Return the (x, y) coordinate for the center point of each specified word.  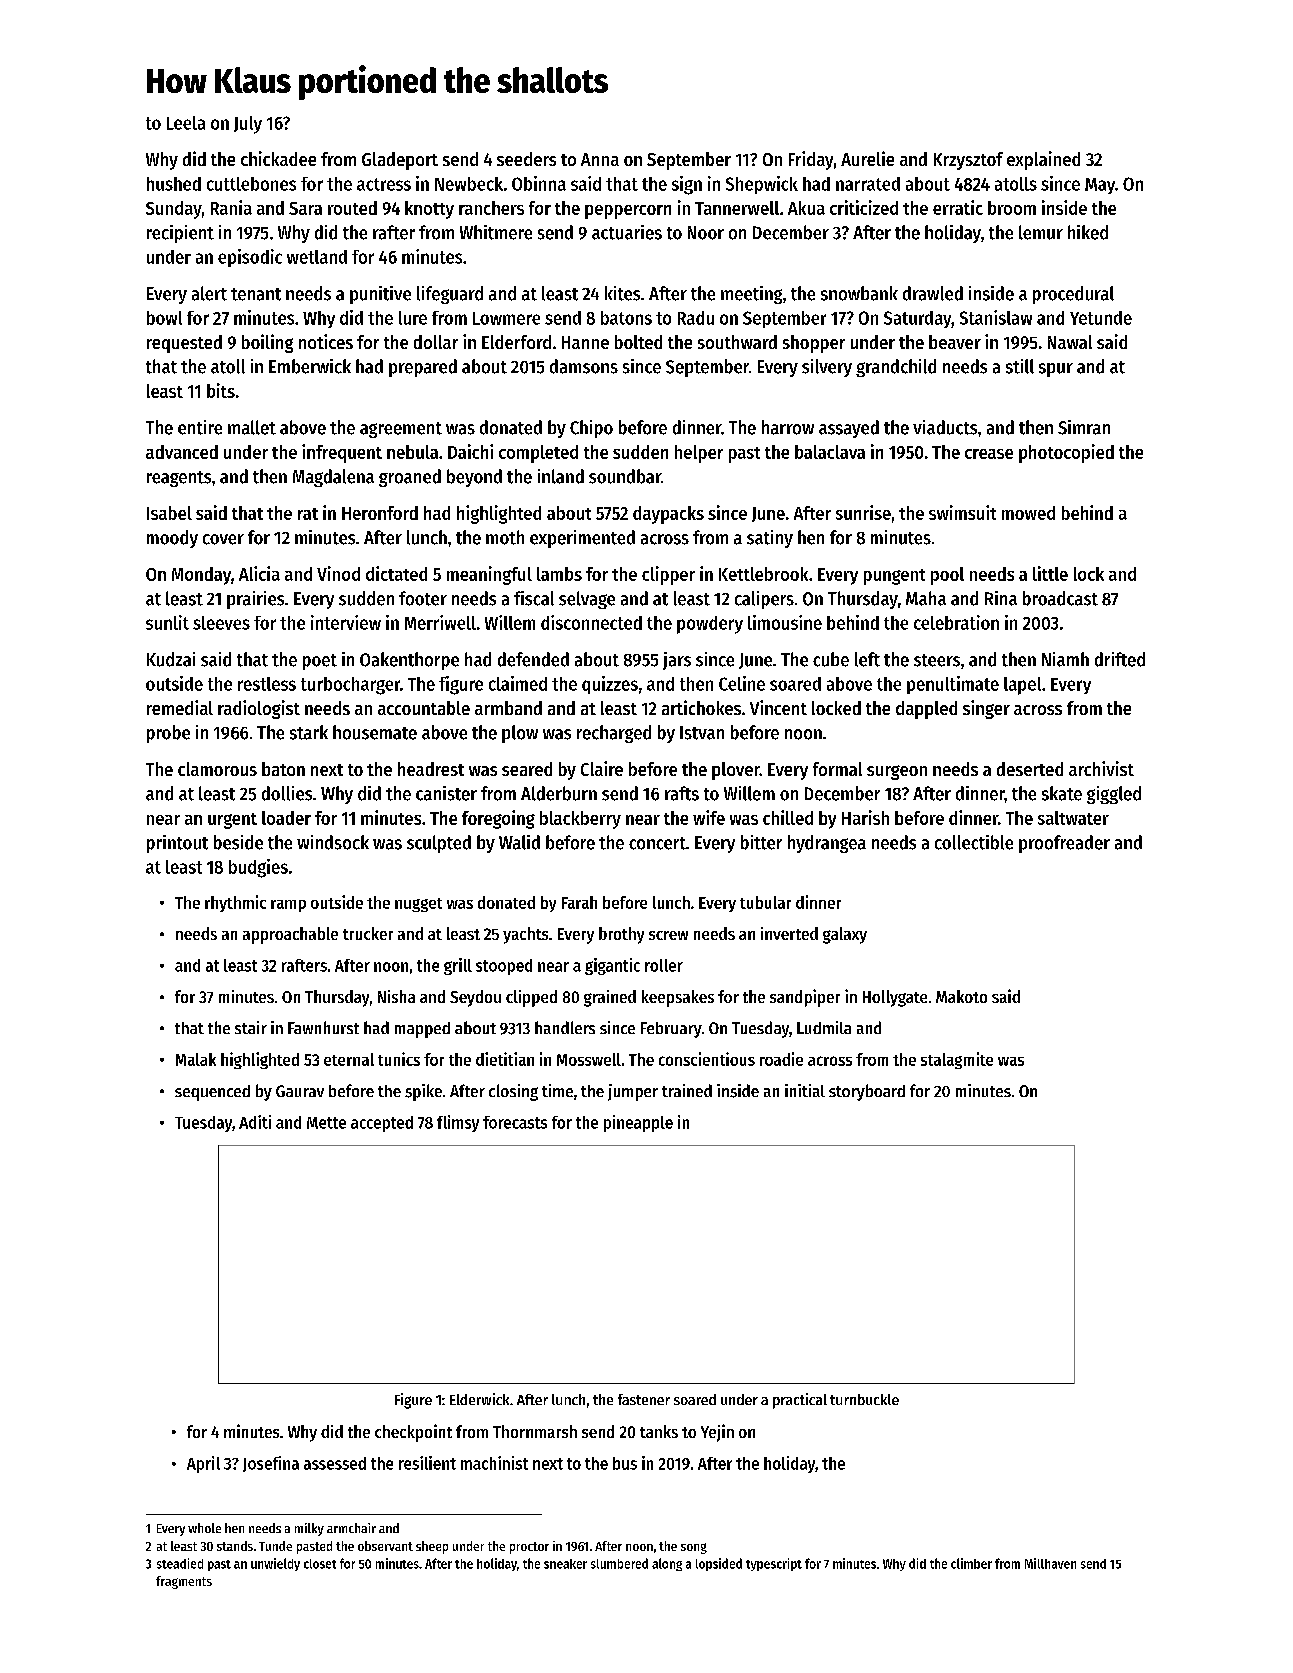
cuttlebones (251, 184)
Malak (196, 1059)
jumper (633, 1092)
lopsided (719, 1564)
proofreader (1064, 844)
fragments (184, 1582)
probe (168, 734)
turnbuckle (864, 1399)
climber (971, 1563)
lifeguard (450, 295)
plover (736, 771)
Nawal (1070, 342)
